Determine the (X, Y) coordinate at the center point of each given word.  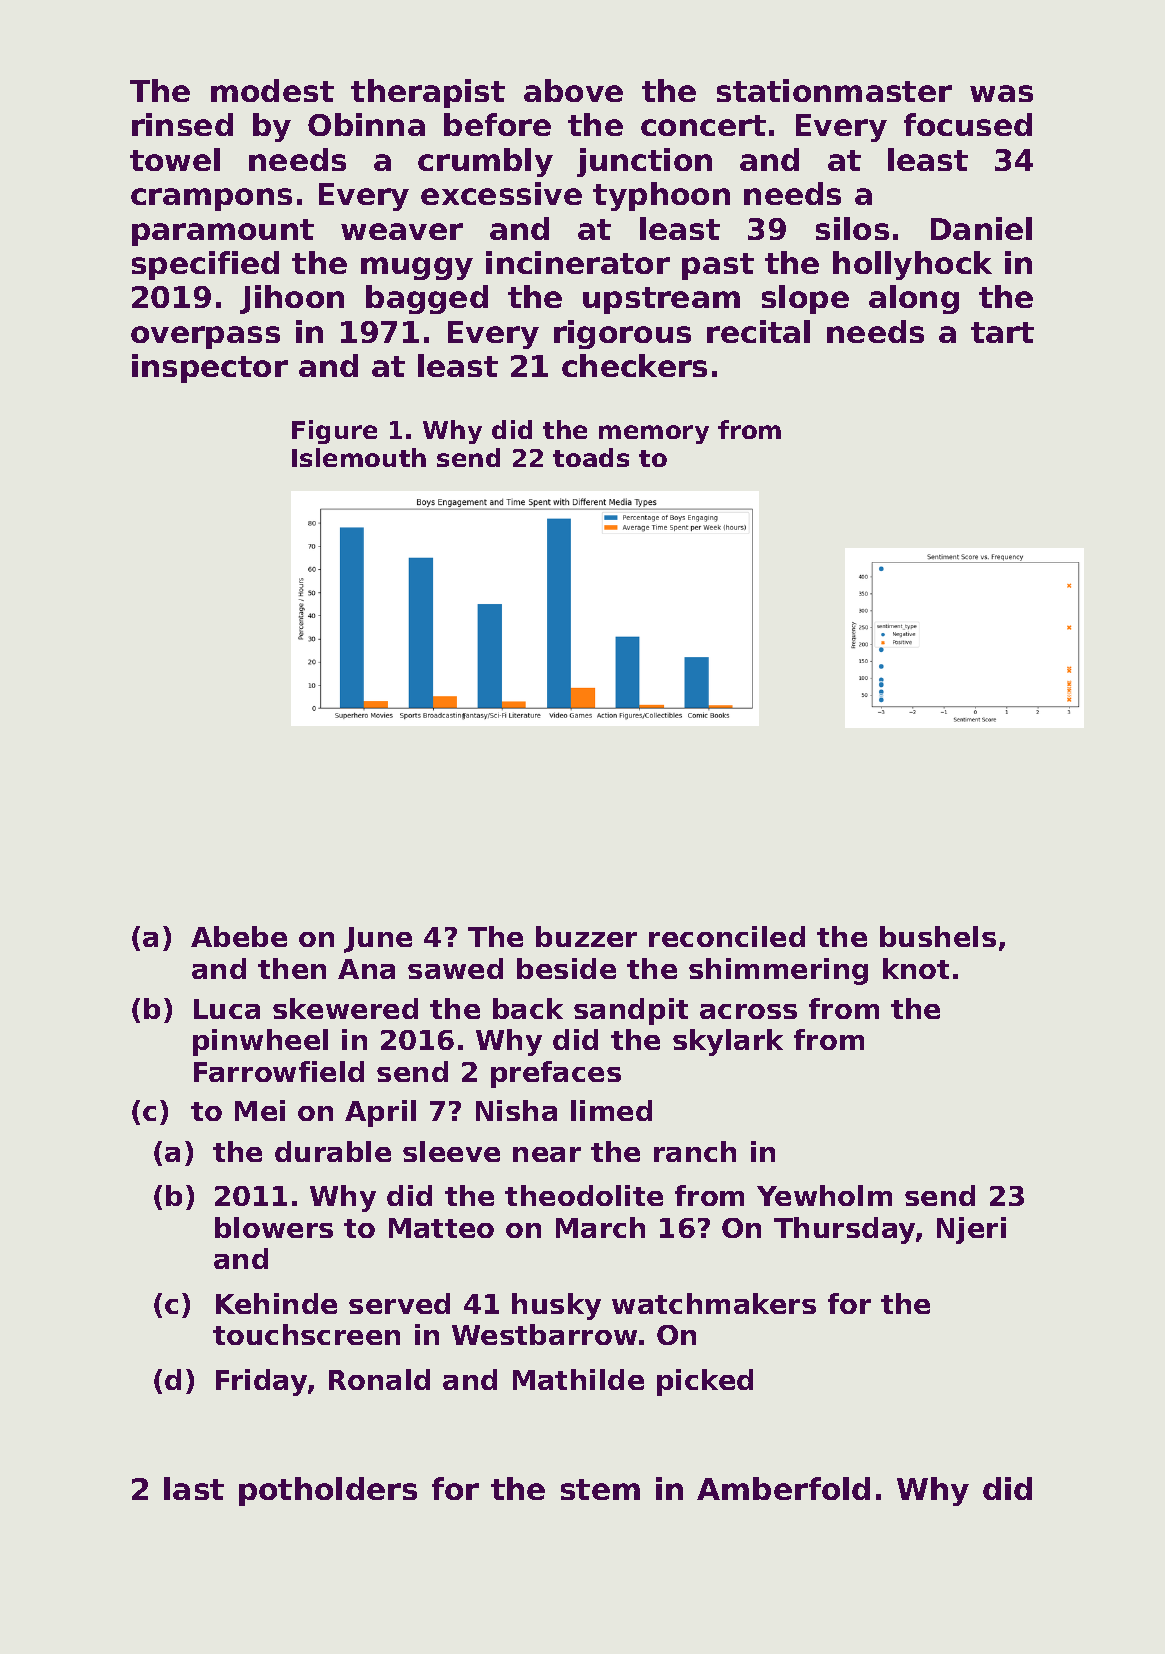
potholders (328, 1491)
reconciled (727, 936)
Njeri (971, 1230)
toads (591, 457)
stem (600, 1489)
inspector (210, 368)
